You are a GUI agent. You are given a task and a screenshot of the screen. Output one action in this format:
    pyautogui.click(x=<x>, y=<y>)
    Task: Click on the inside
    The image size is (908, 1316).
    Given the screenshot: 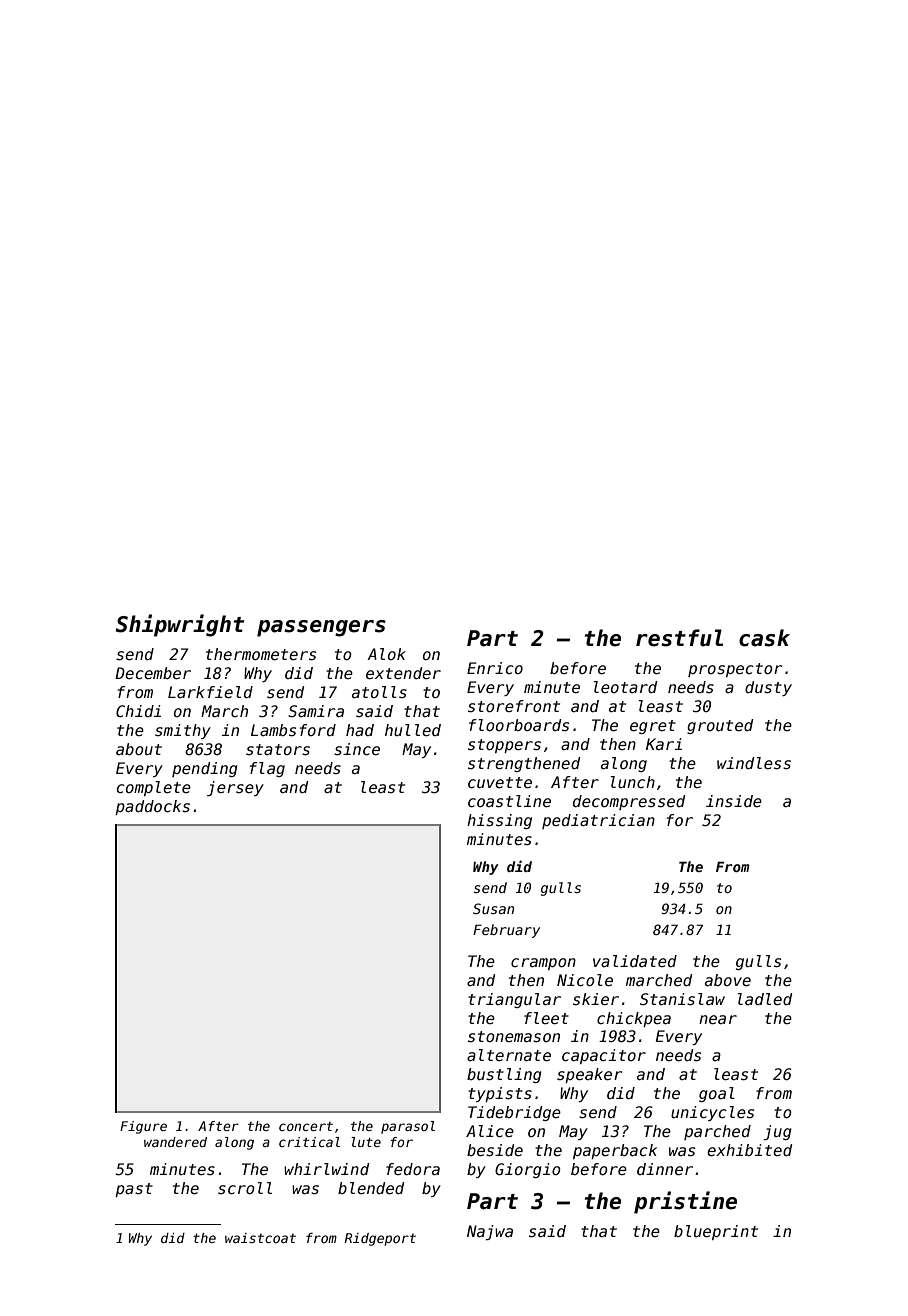 What is the action you would take?
    pyautogui.click(x=734, y=801)
